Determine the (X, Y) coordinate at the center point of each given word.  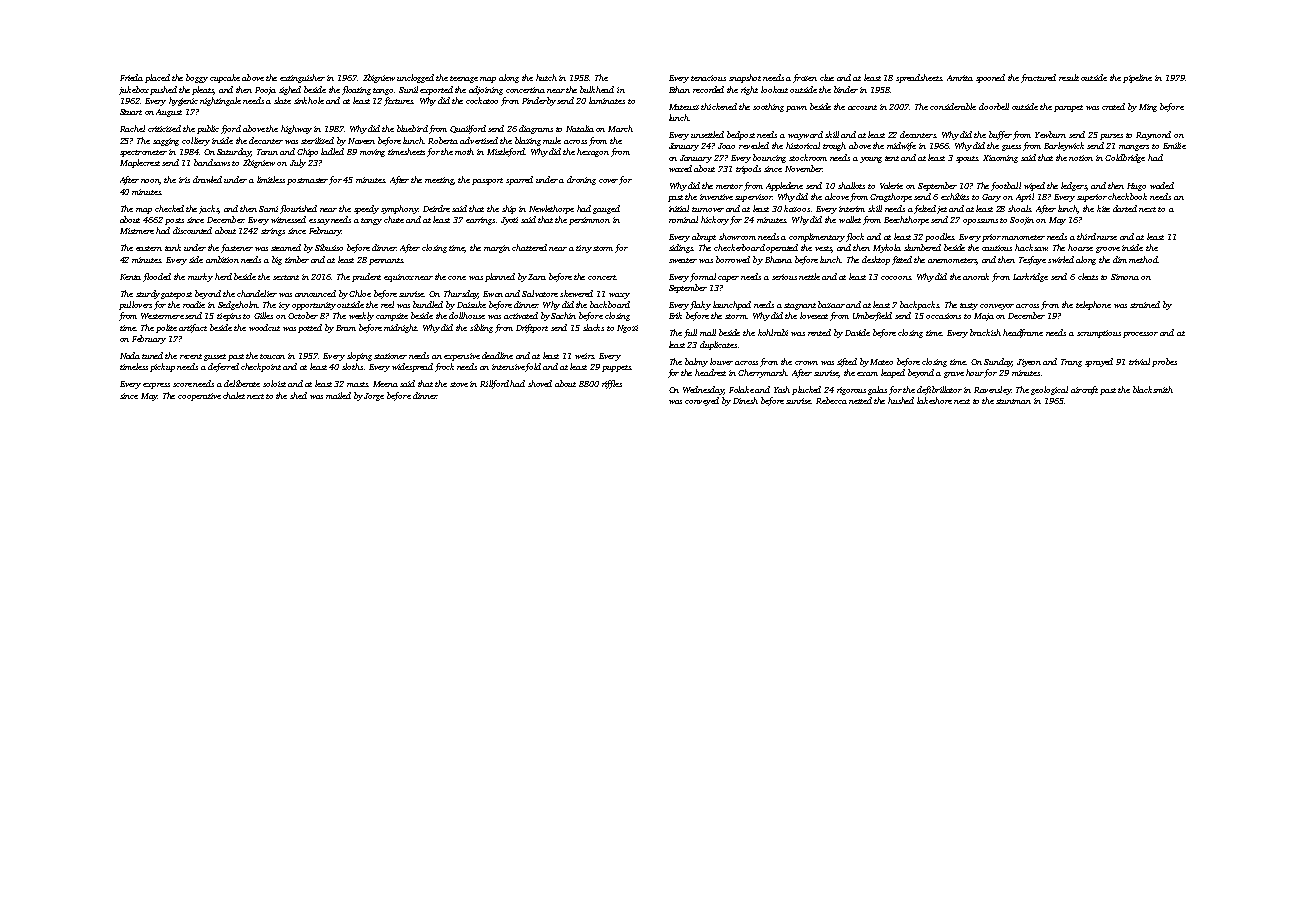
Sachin (563, 315)
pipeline (1137, 78)
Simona (1125, 277)
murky (200, 277)
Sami (268, 209)
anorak (976, 276)
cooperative (199, 397)
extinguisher (302, 78)
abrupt (704, 237)
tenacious (708, 78)
